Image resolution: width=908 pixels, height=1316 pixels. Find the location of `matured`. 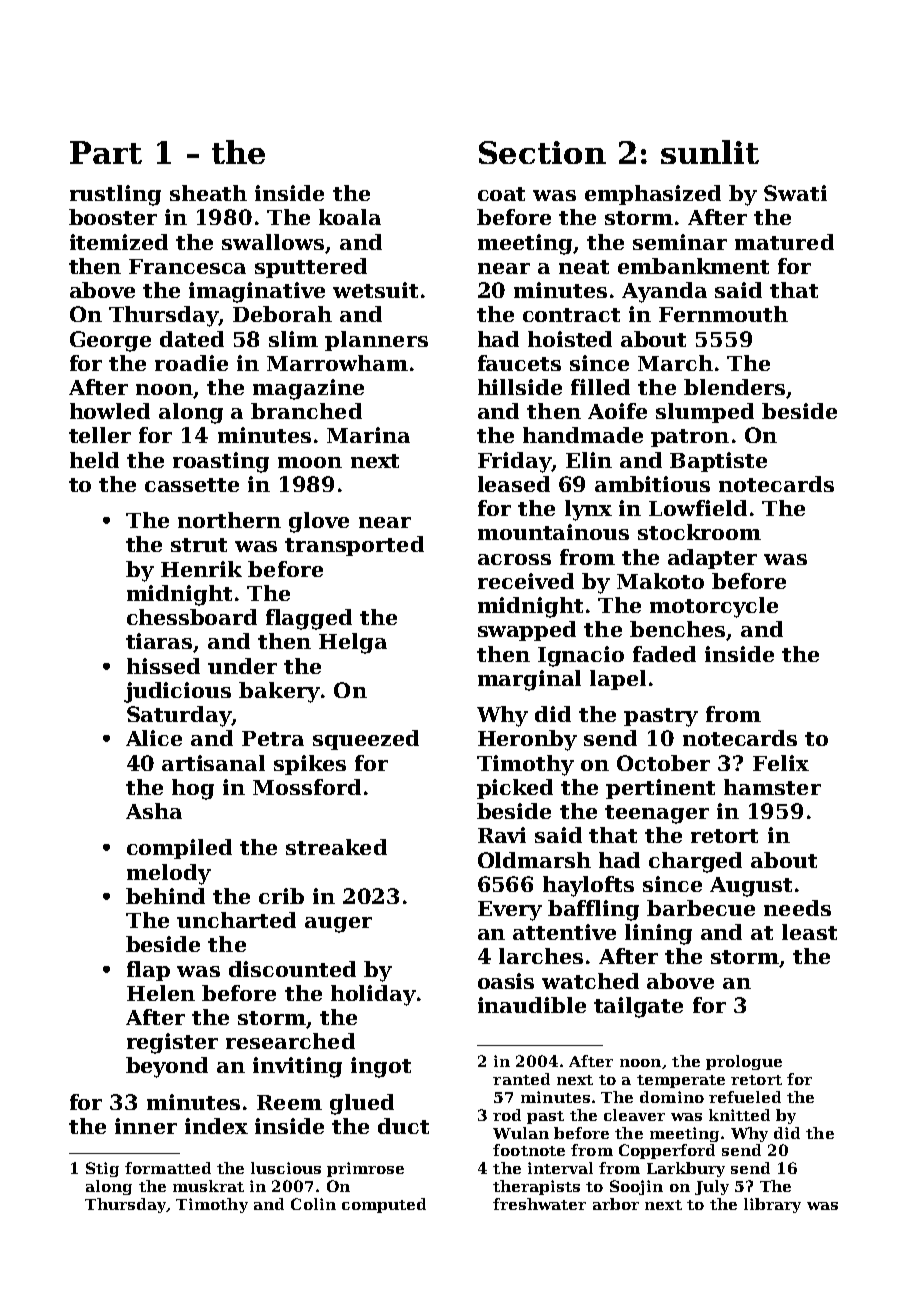

matured is located at coordinates (784, 242).
